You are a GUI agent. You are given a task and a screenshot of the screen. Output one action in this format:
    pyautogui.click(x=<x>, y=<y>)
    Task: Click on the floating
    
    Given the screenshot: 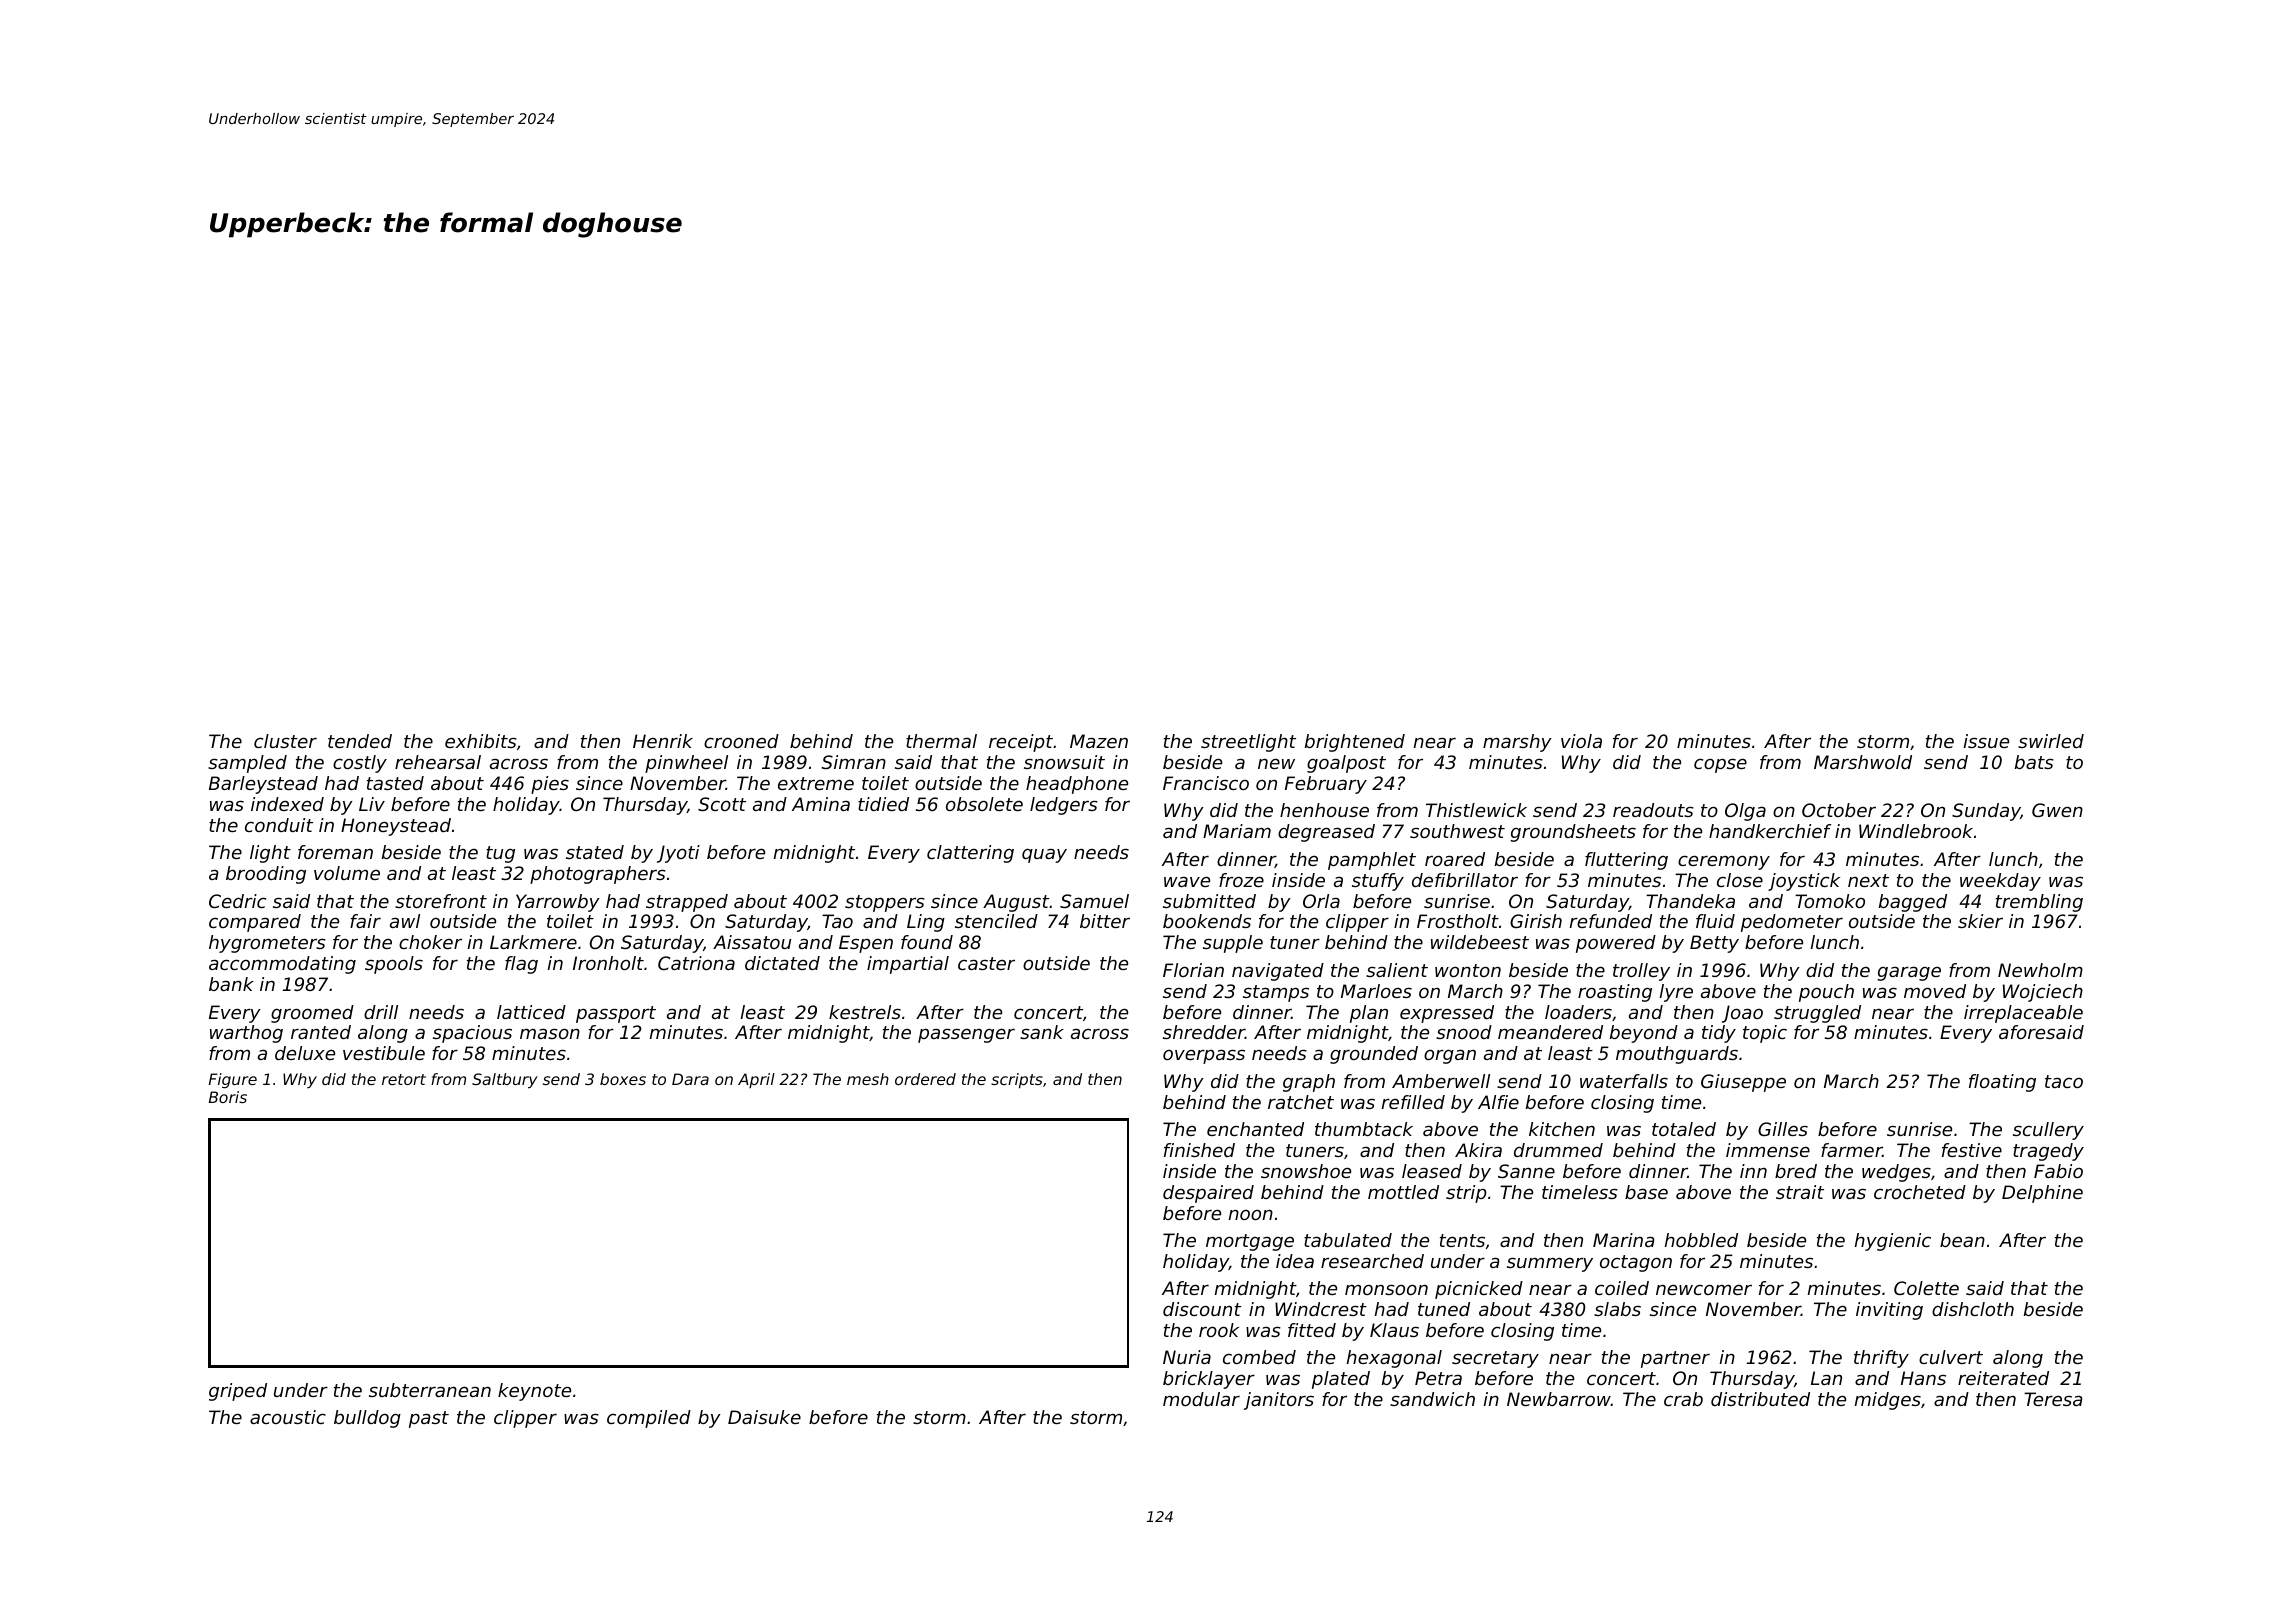 What is the action you would take?
    pyautogui.click(x=2002, y=1083)
